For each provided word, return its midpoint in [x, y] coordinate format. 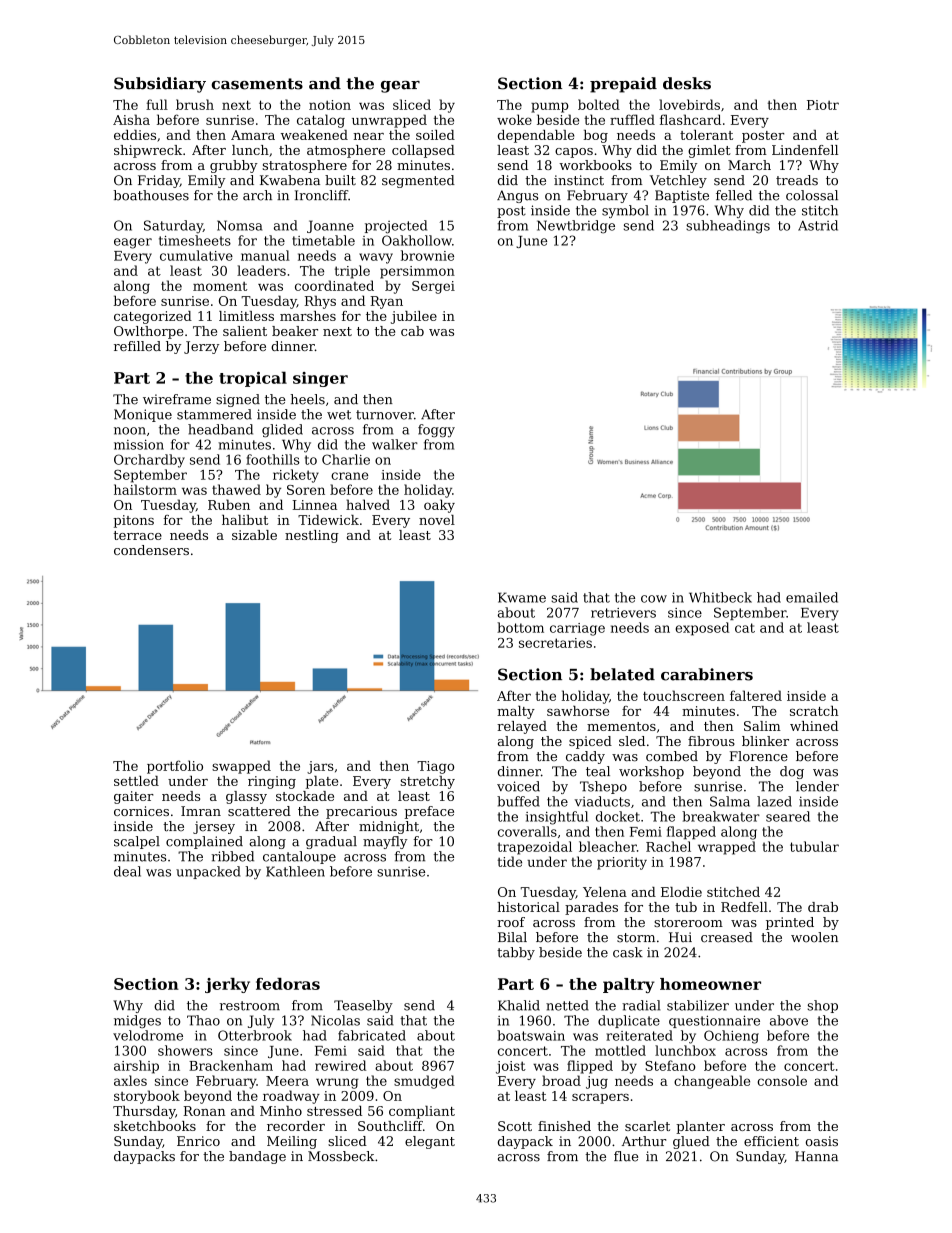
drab [823, 907]
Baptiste [682, 196]
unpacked [208, 872]
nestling [312, 536]
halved [368, 504]
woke [514, 119]
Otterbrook [255, 1035]
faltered [756, 695]
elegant [430, 1142]
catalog [321, 121]
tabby [516, 953]
